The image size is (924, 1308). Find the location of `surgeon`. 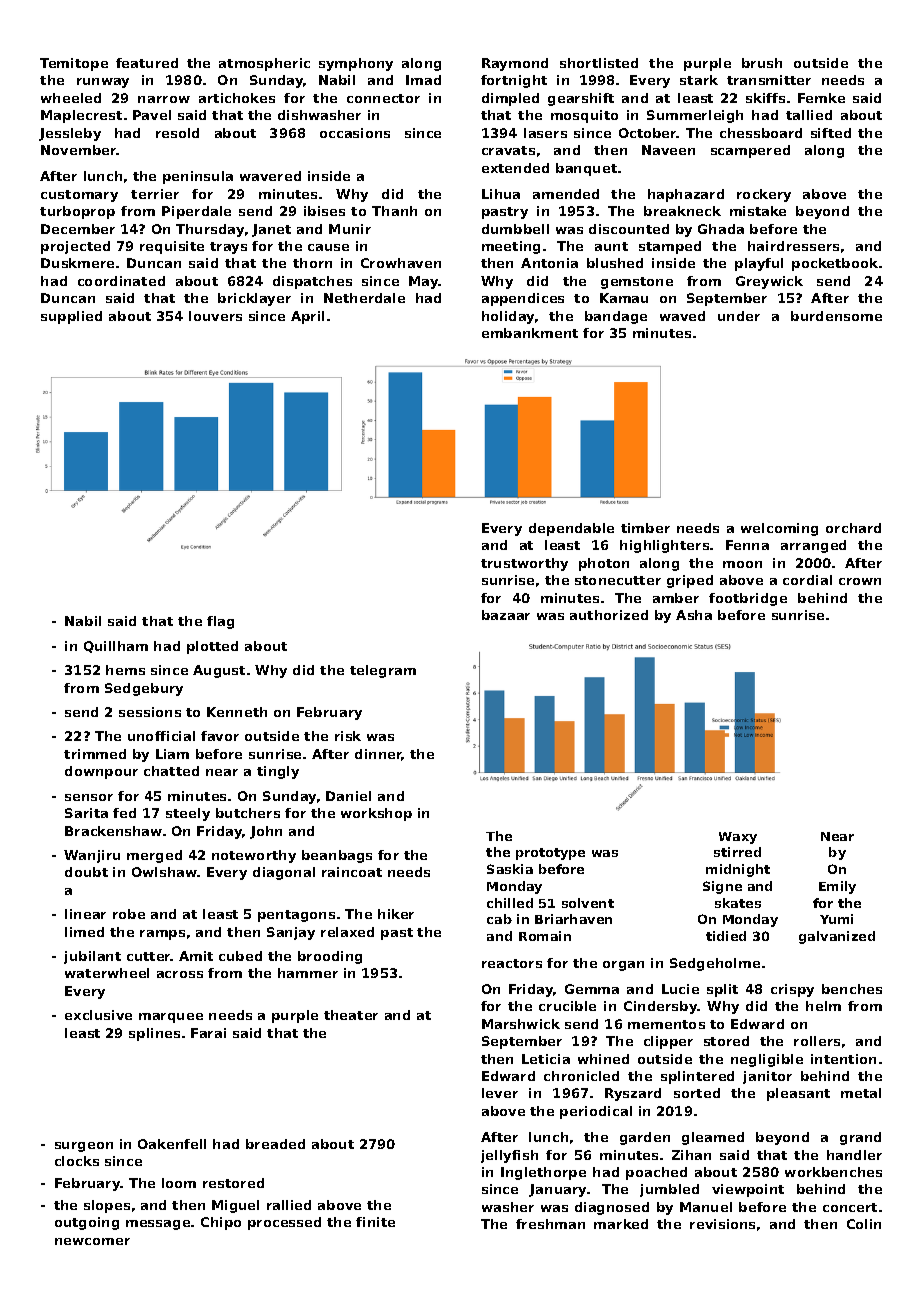

surgeon is located at coordinates (84, 1147).
